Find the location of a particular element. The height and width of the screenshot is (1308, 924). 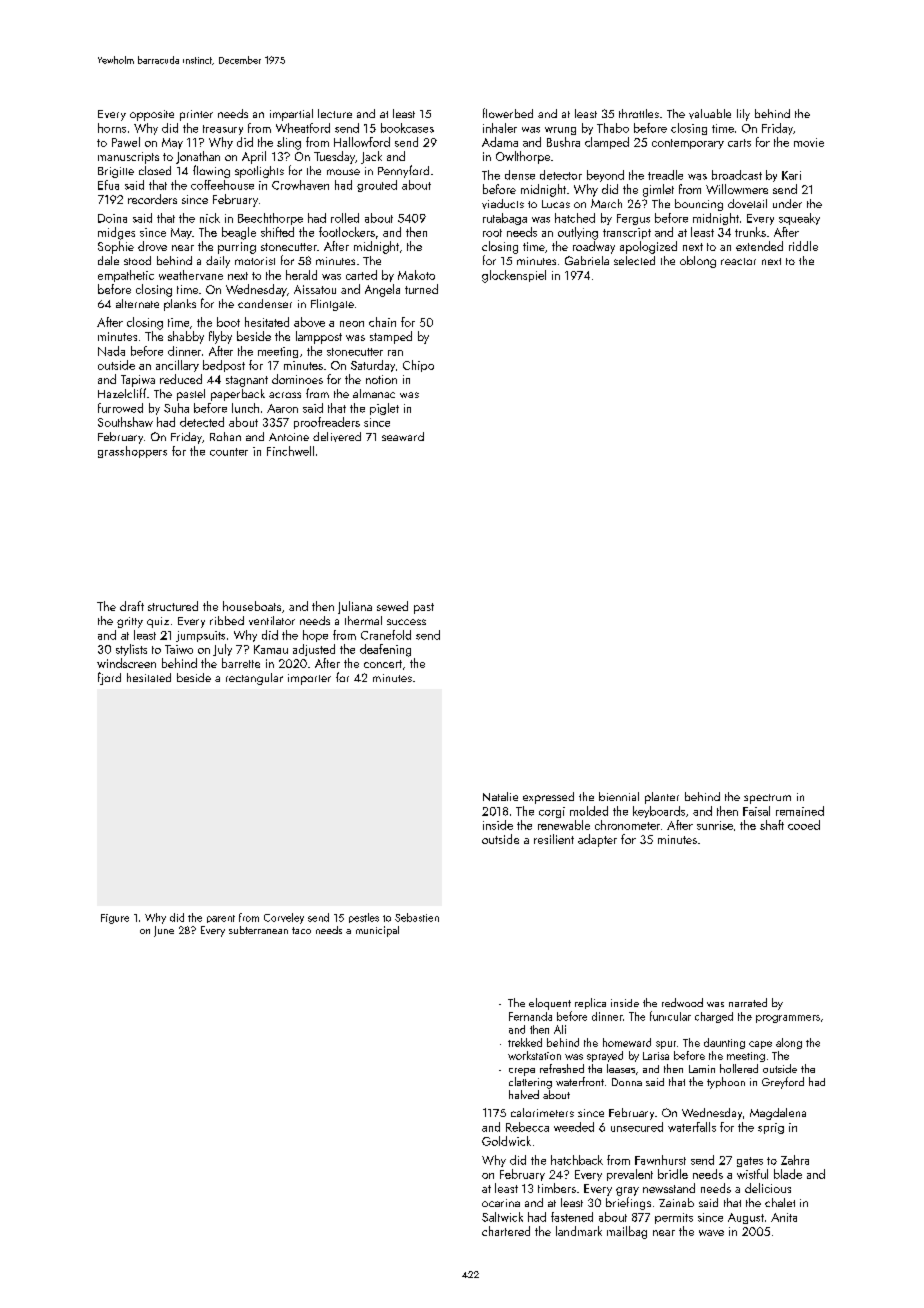

treasury is located at coordinates (223, 130).
